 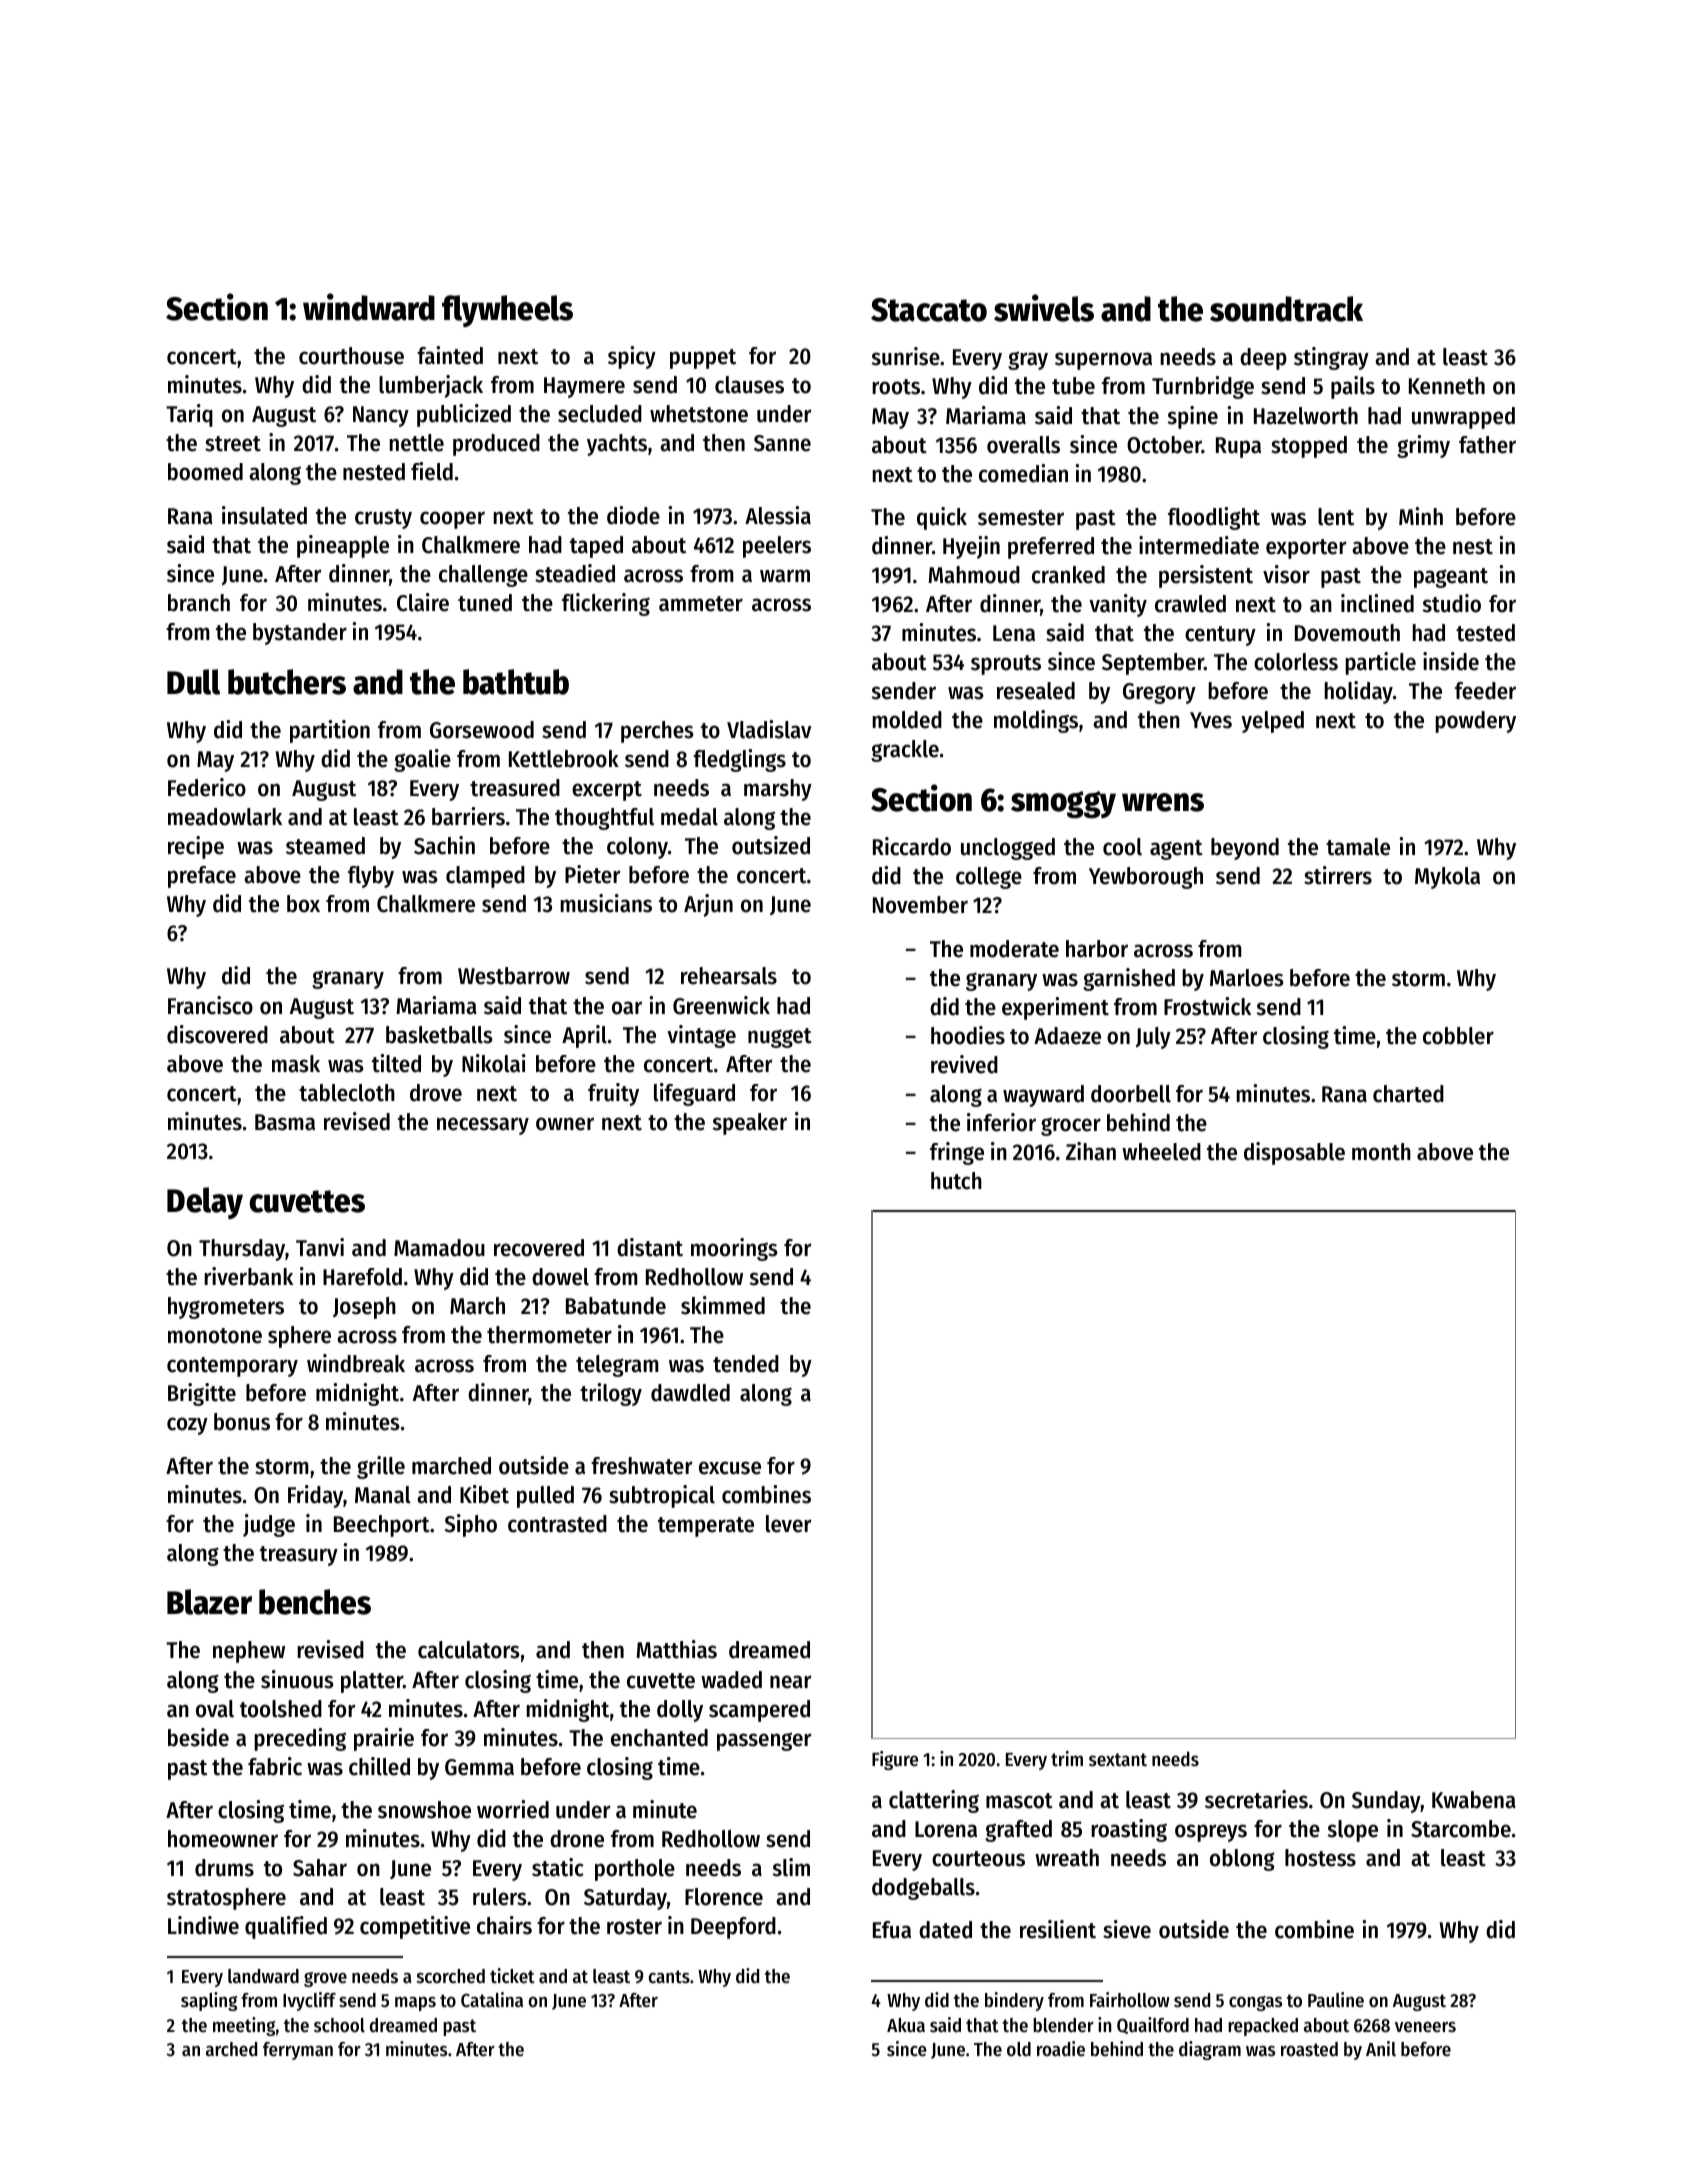 I want to click on lever, so click(x=789, y=1524).
